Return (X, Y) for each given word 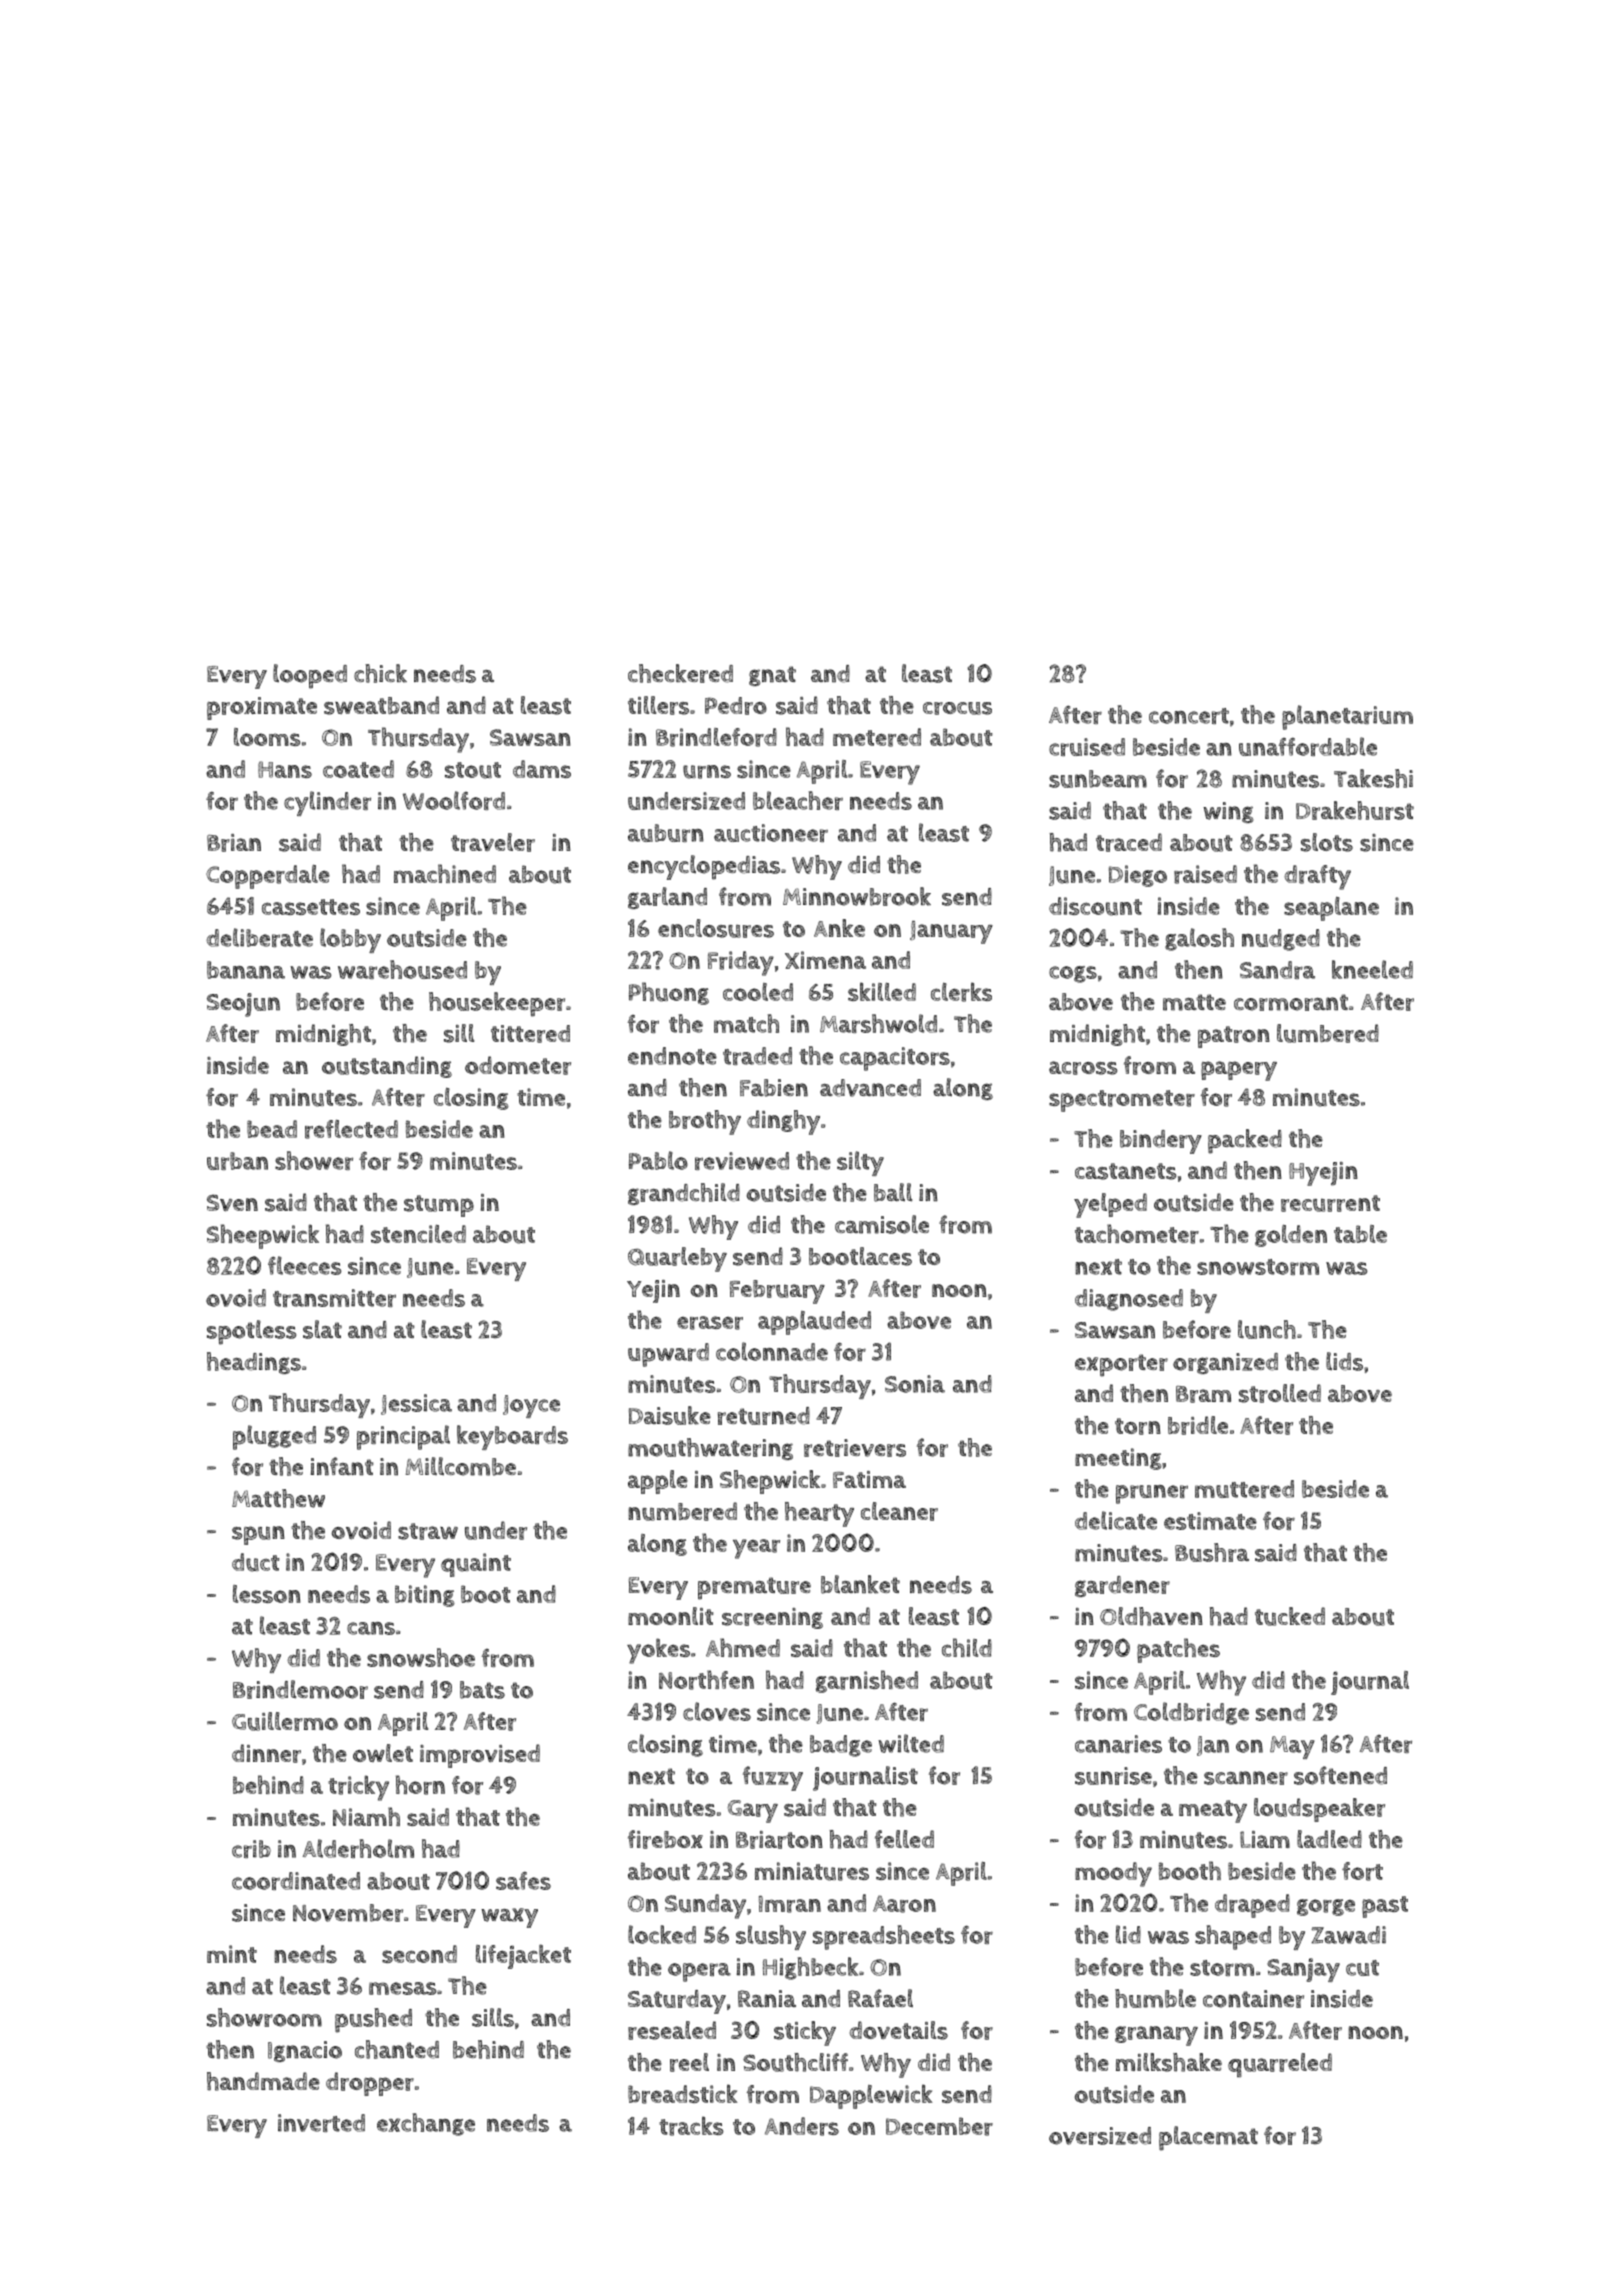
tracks (691, 2126)
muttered (1244, 1489)
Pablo (658, 1160)
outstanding (387, 1067)
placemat (1208, 2138)
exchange (426, 2124)
